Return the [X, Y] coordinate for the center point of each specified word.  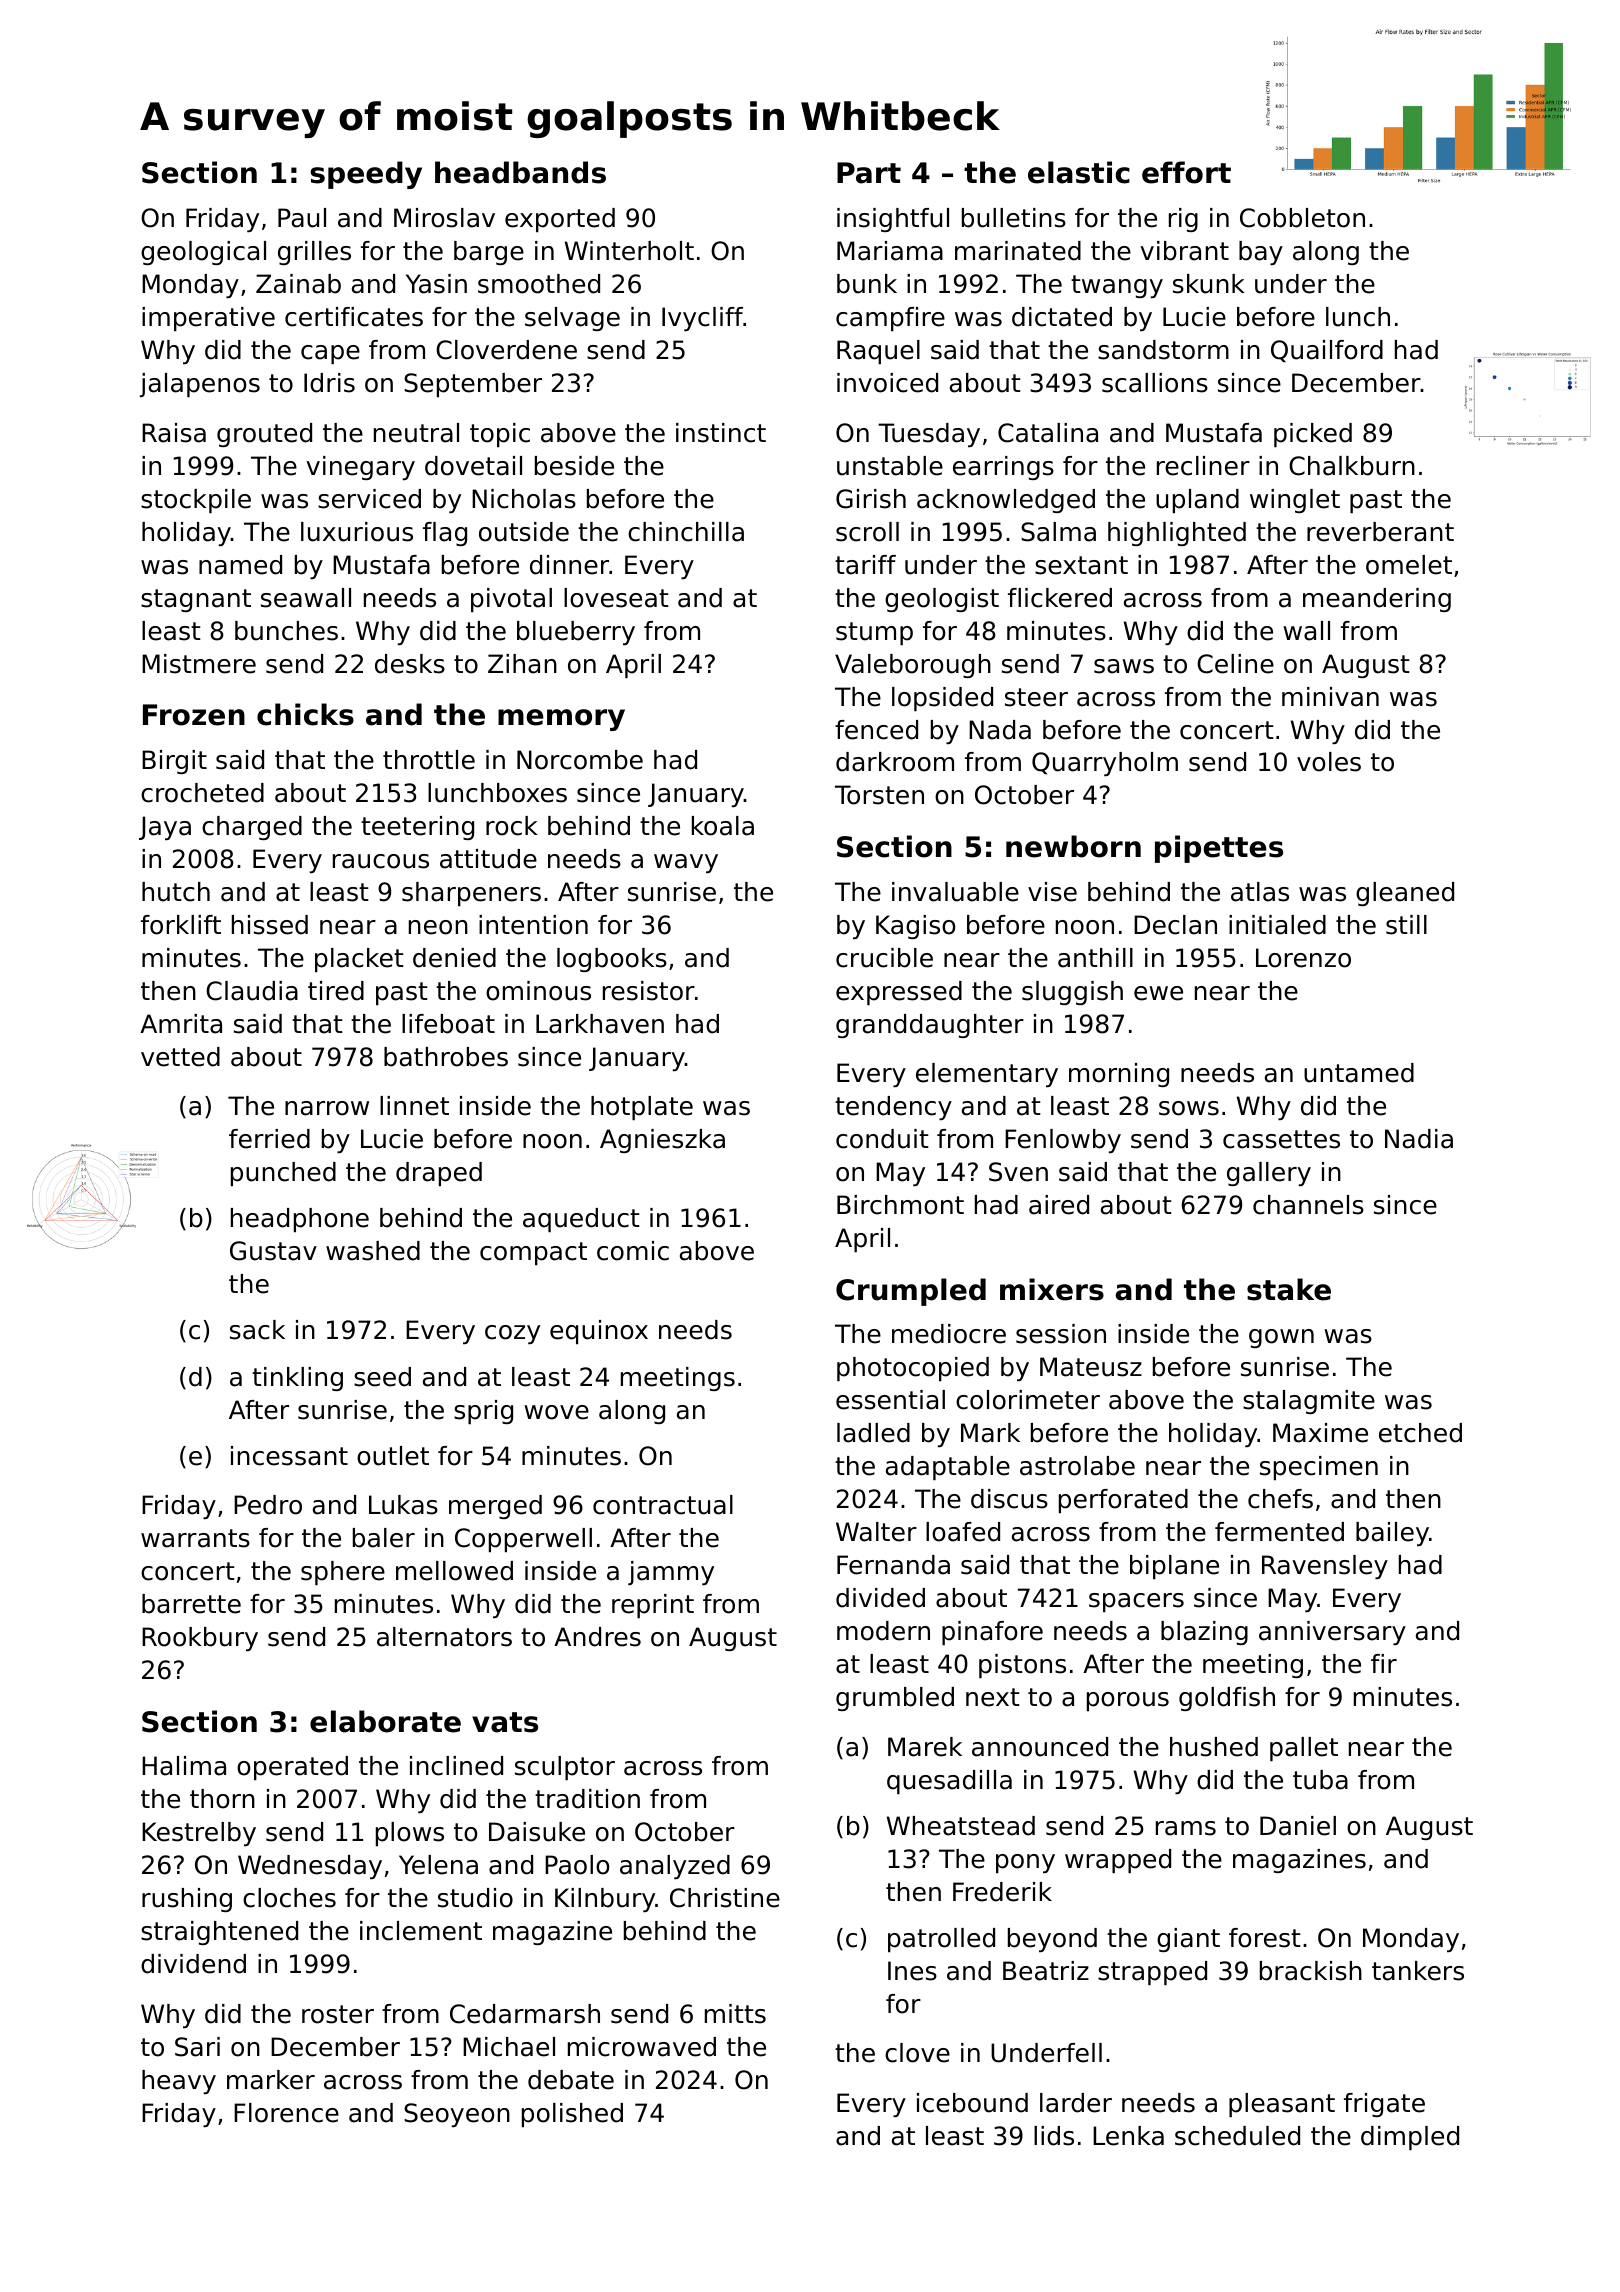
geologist [942, 600]
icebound [972, 2103]
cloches [289, 1898]
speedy [366, 175]
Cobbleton [1302, 218]
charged [252, 828]
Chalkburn [1352, 466]
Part [869, 173]
